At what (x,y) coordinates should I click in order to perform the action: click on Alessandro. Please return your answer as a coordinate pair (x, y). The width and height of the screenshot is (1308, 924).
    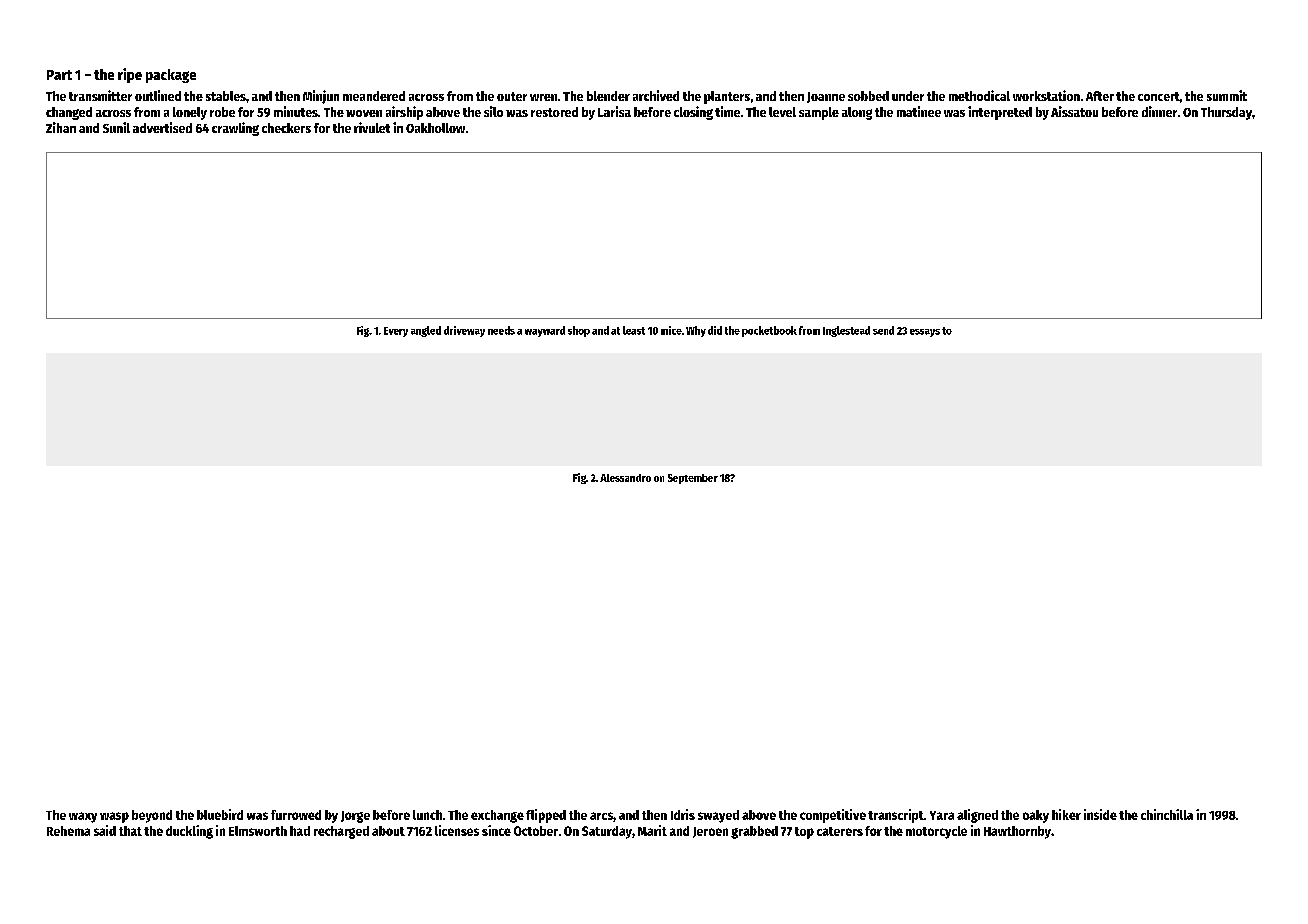
    Looking at the image, I should click on (625, 478).
